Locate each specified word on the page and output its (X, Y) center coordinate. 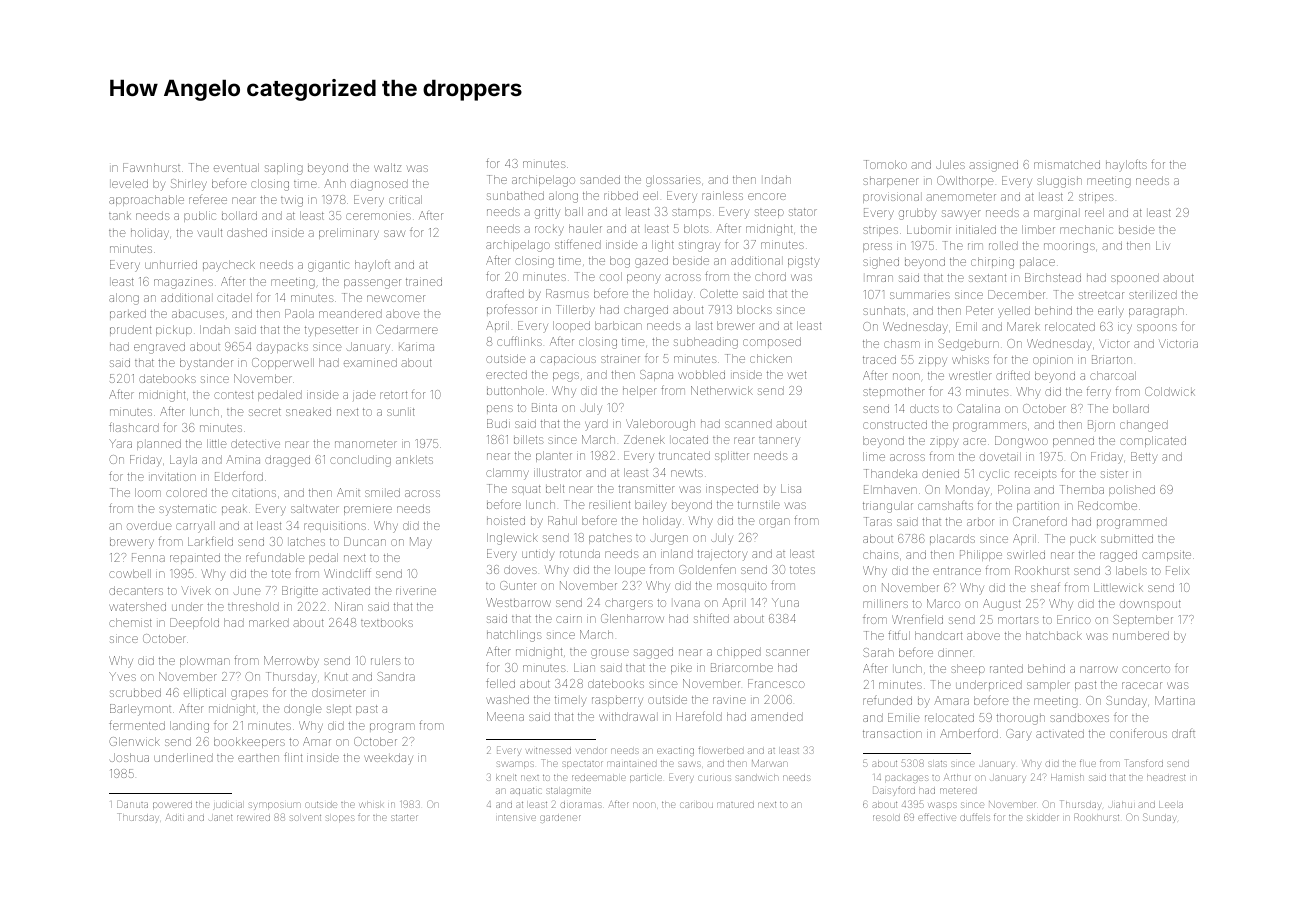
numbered (1141, 635)
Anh (335, 183)
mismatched (1067, 164)
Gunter (518, 585)
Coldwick (1170, 391)
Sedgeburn (968, 345)
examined (370, 362)
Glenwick (134, 741)
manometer (366, 444)
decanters (136, 590)
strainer (620, 359)
